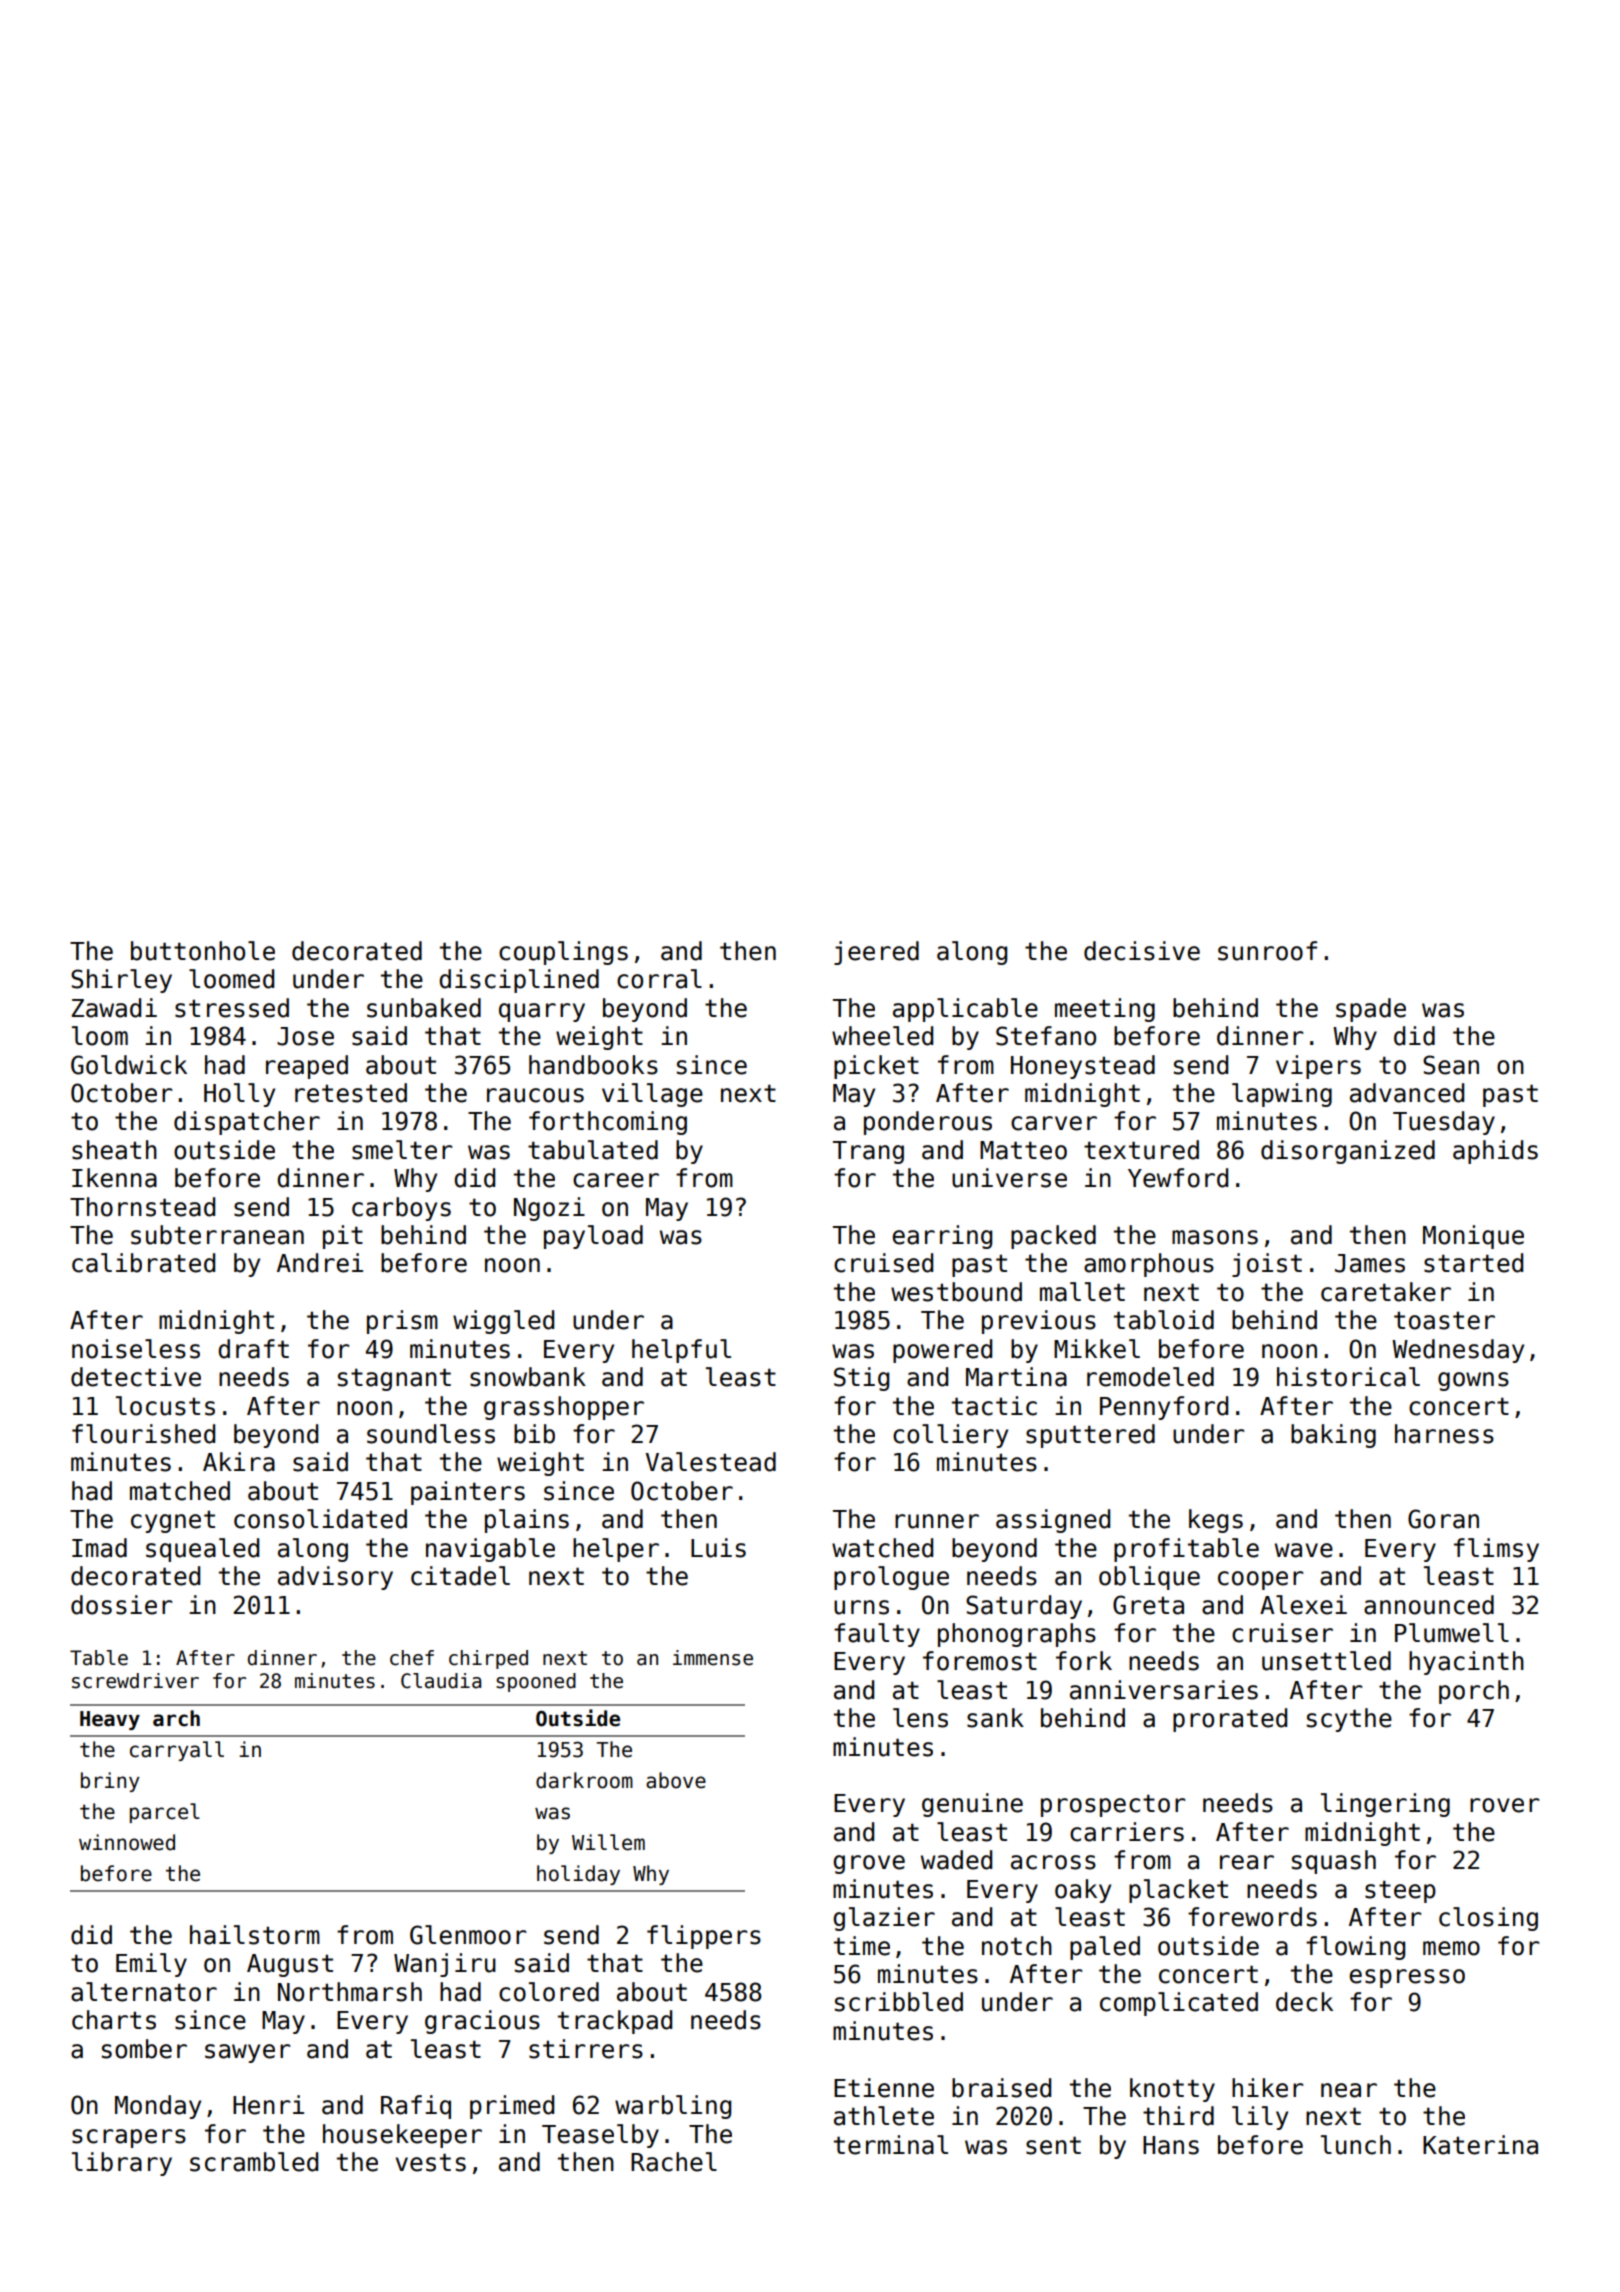 This page has width=1620, height=2292. Describe the element at coordinates (994, 1406) in the page. I see `tactic` at that location.
